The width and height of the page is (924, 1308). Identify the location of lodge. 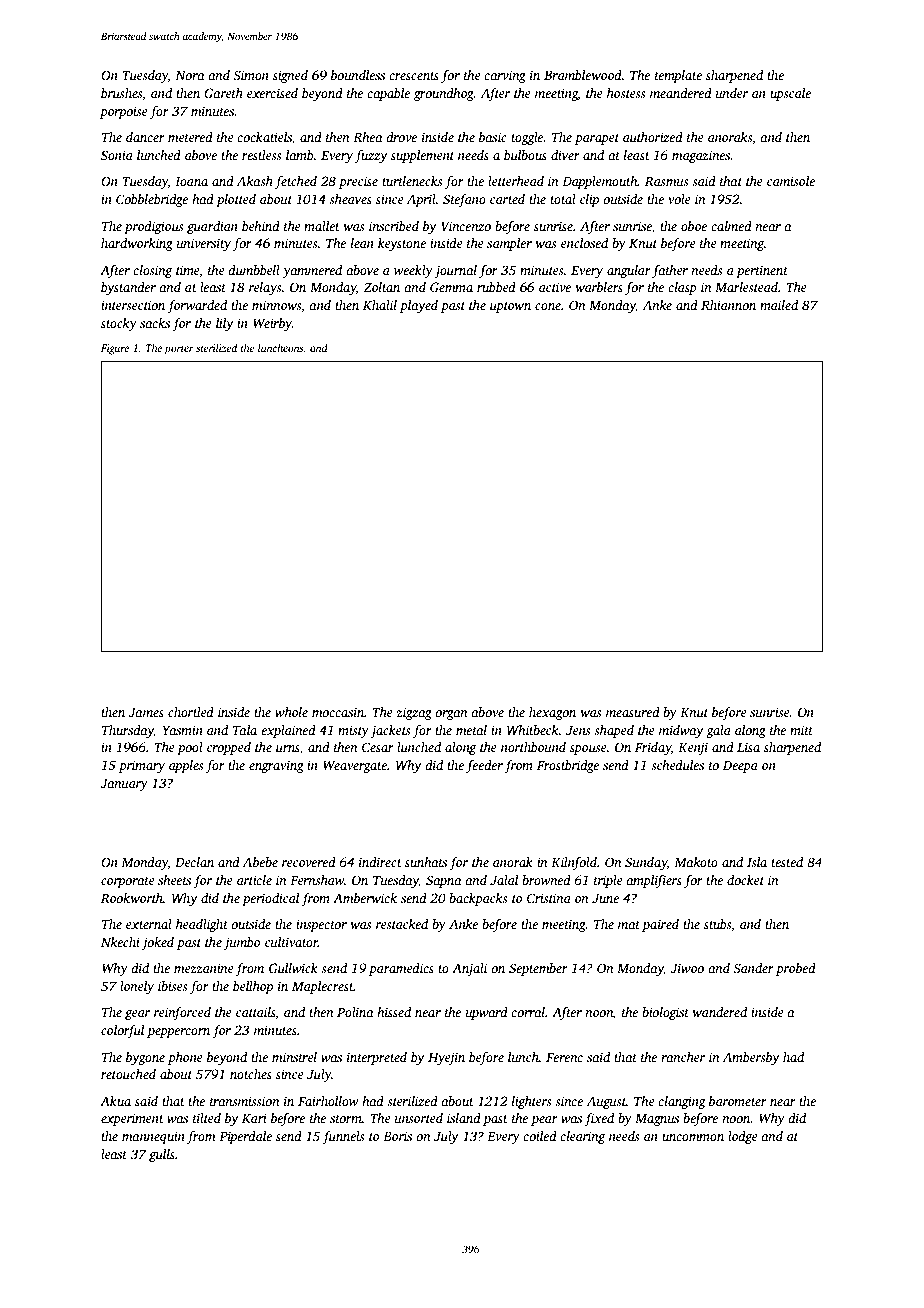
(743, 1137).
